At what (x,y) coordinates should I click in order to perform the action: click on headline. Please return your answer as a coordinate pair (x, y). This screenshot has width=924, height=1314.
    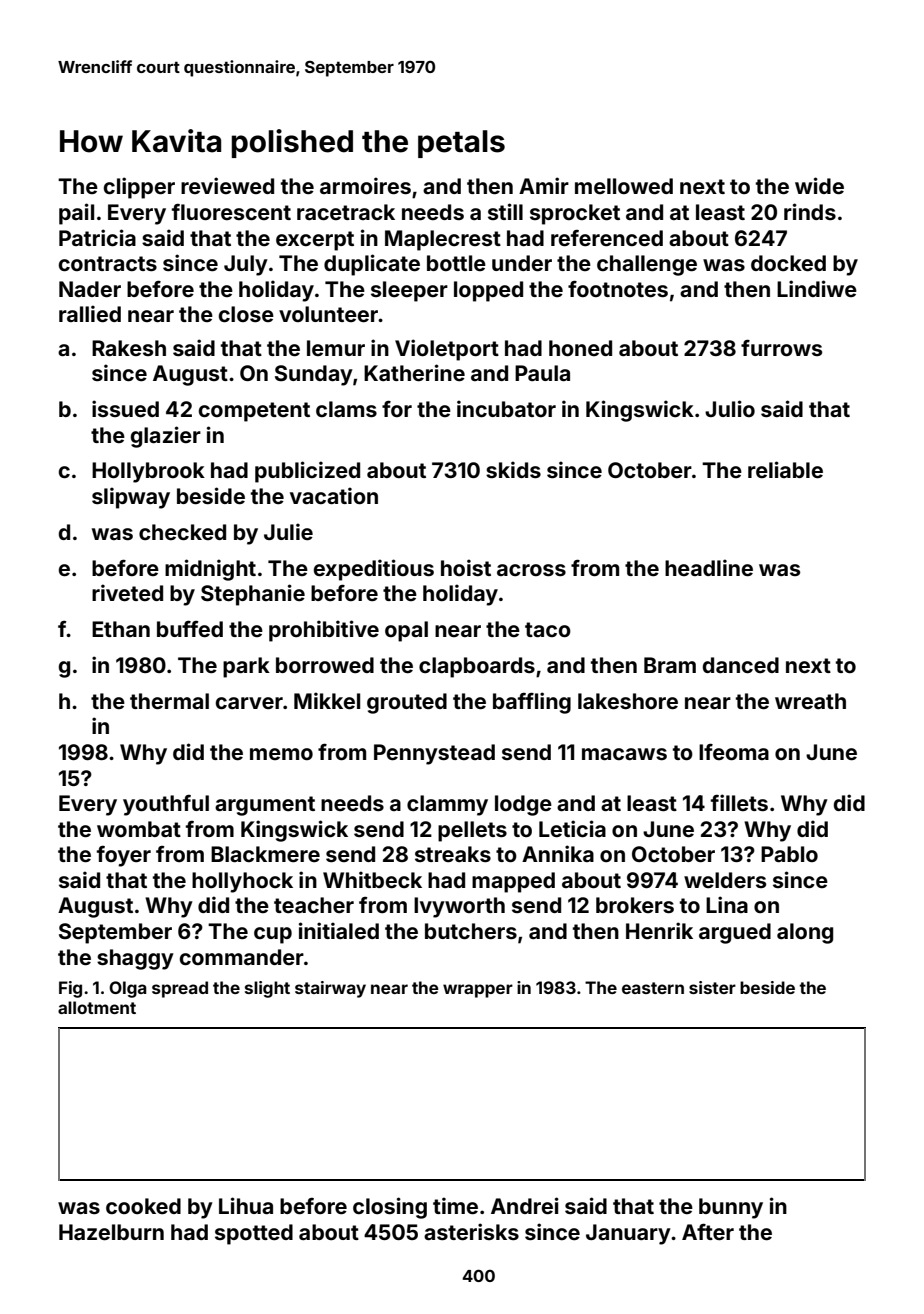
    Looking at the image, I should click on (709, 567).
